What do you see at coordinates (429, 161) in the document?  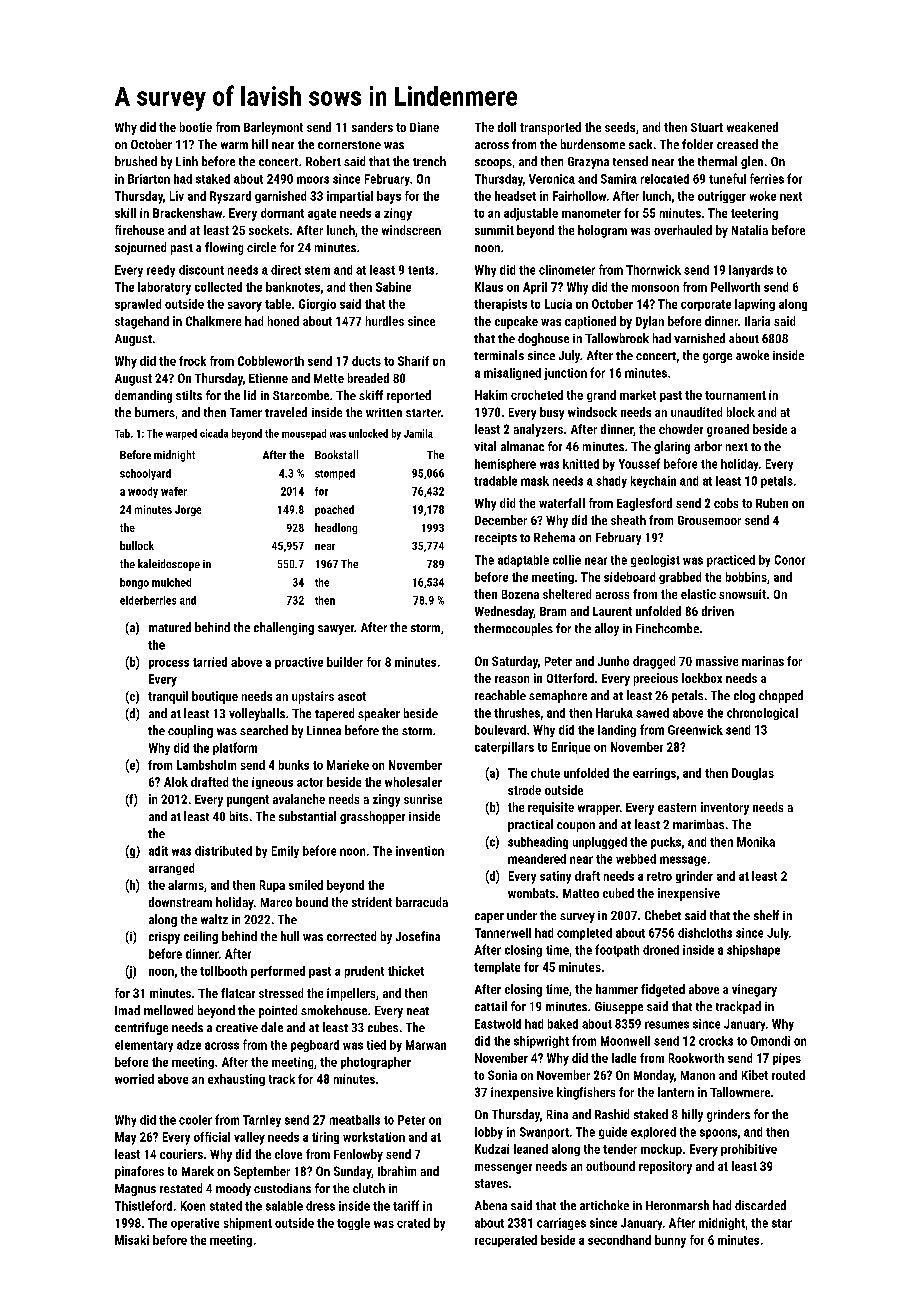 I see `trench` at bounding box center [429, 161].
